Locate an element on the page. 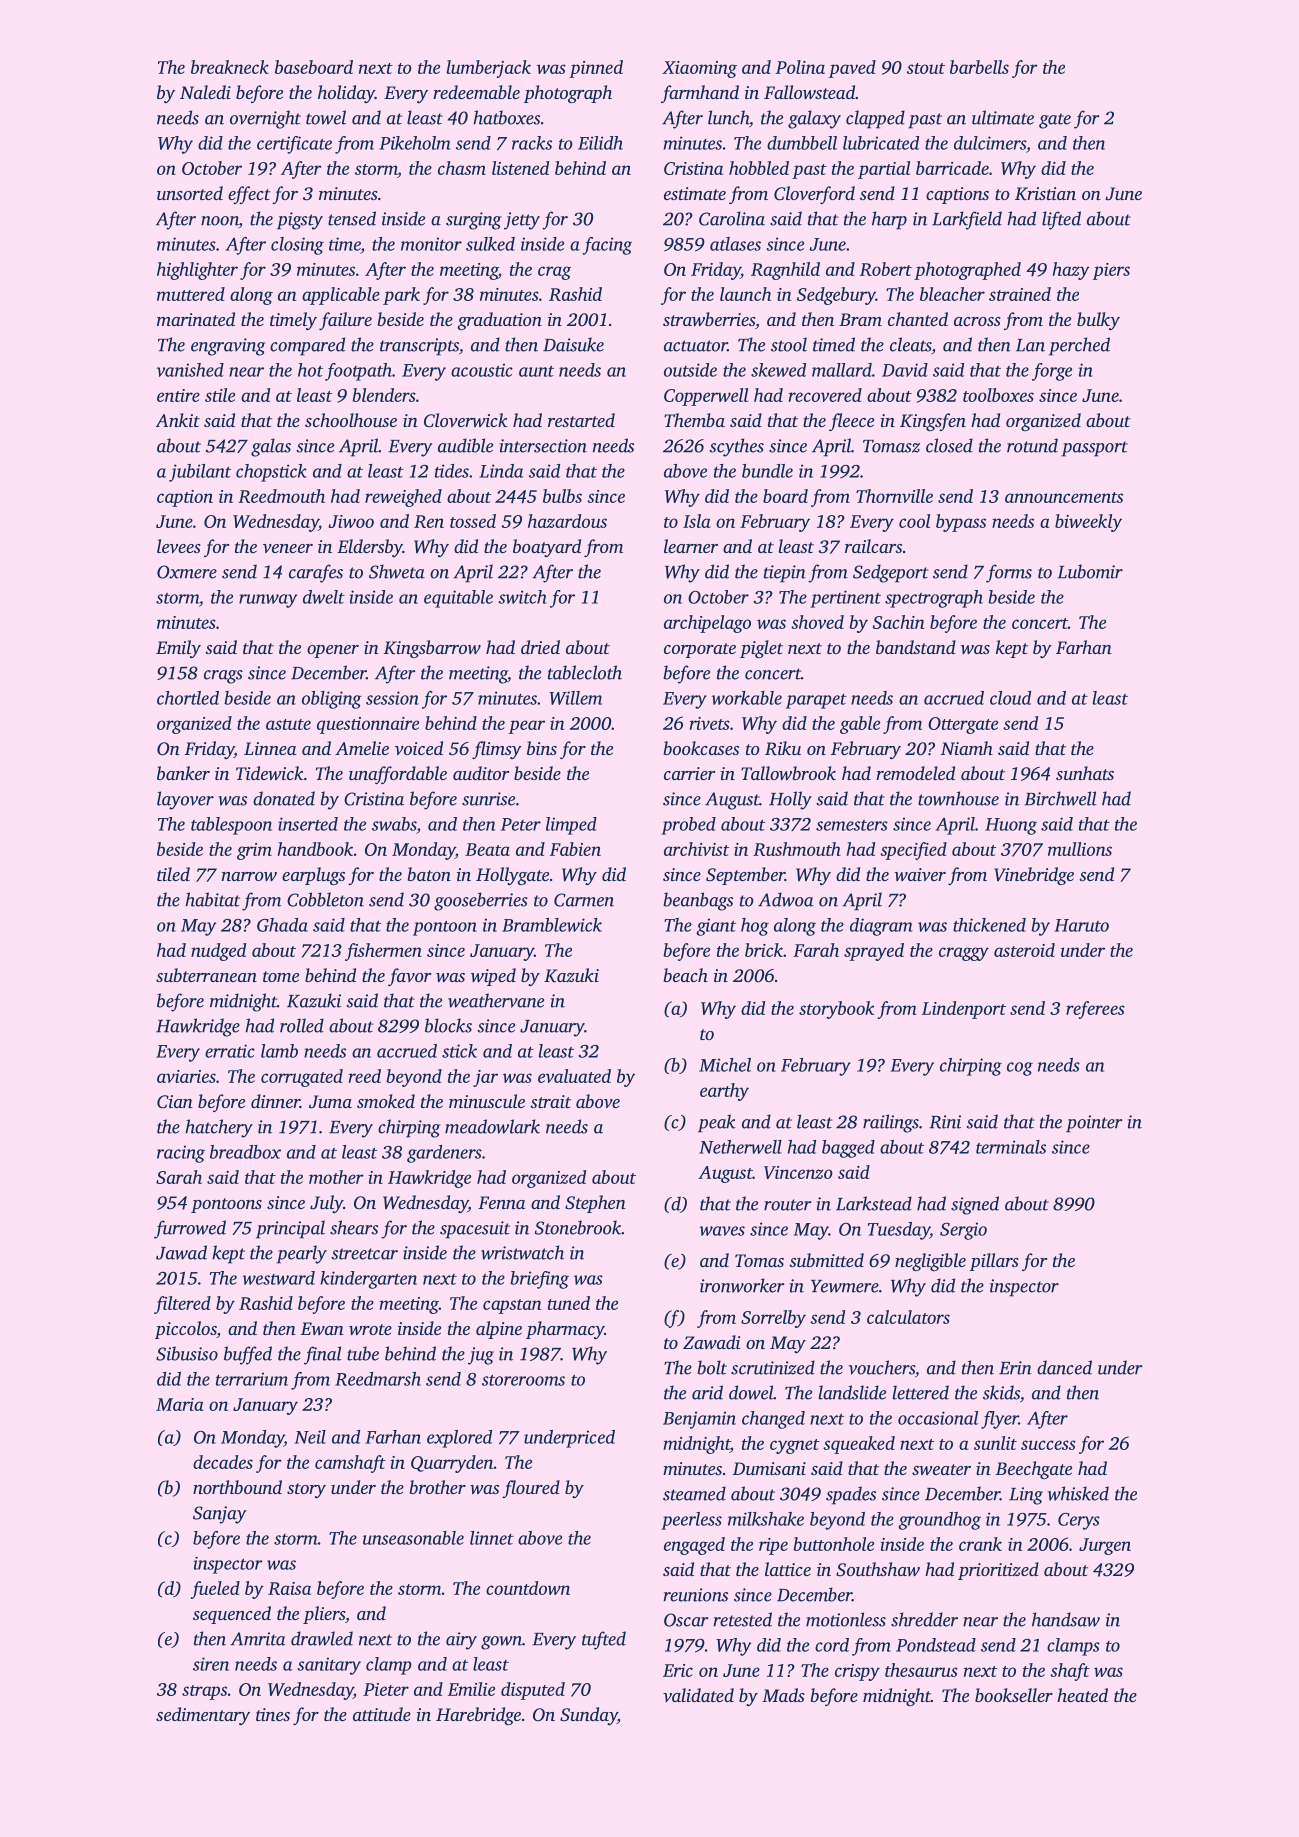  lumberjack is located at coordinates (488, 69).
